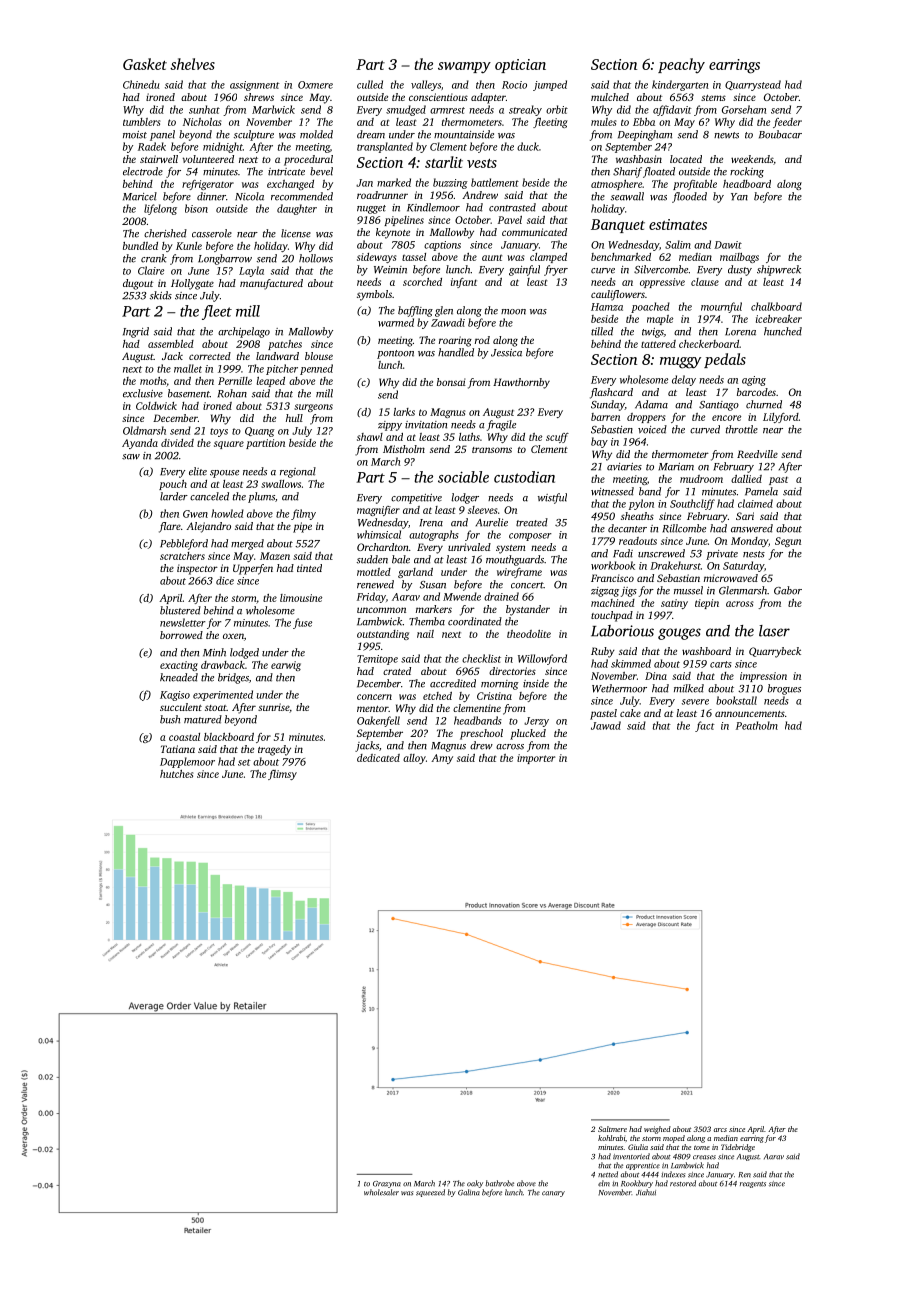 This screenshot has width=924, height=1308. What do you see at coordinates (152, 146) in the screenshot?
I see `Radek` at bounding box center [152, 146].
